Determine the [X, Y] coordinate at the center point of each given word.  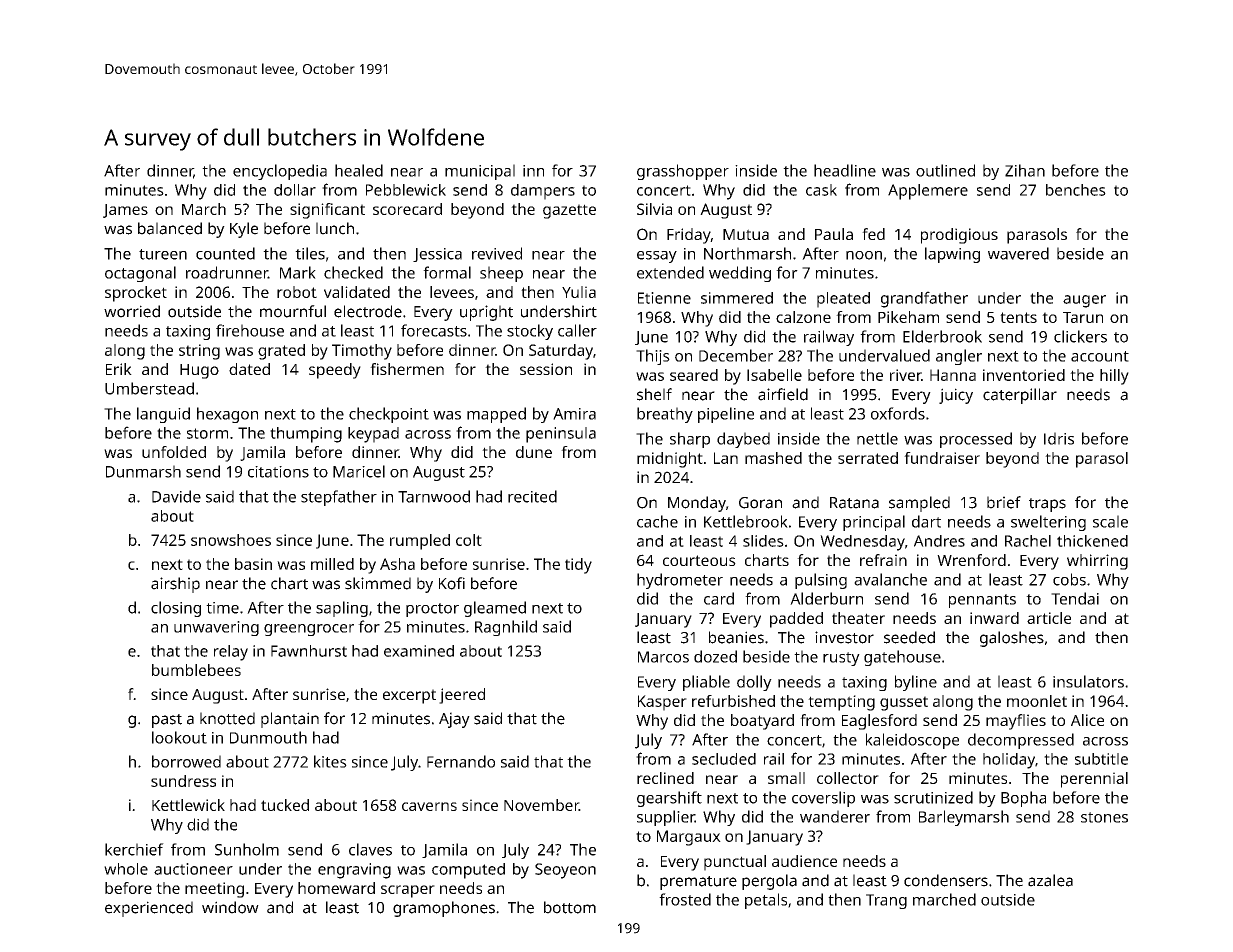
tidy [578, 566]
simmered [737, 298]
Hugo [199, 371]
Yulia [579, 292]
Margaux [689, 838]
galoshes [1012, 639]
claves [370, 849]
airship [175, 585]
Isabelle [774, 375]
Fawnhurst [309, 651]
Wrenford [971, 560]
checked [353, 272]
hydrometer [680, 581]
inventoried [1024, 375]
